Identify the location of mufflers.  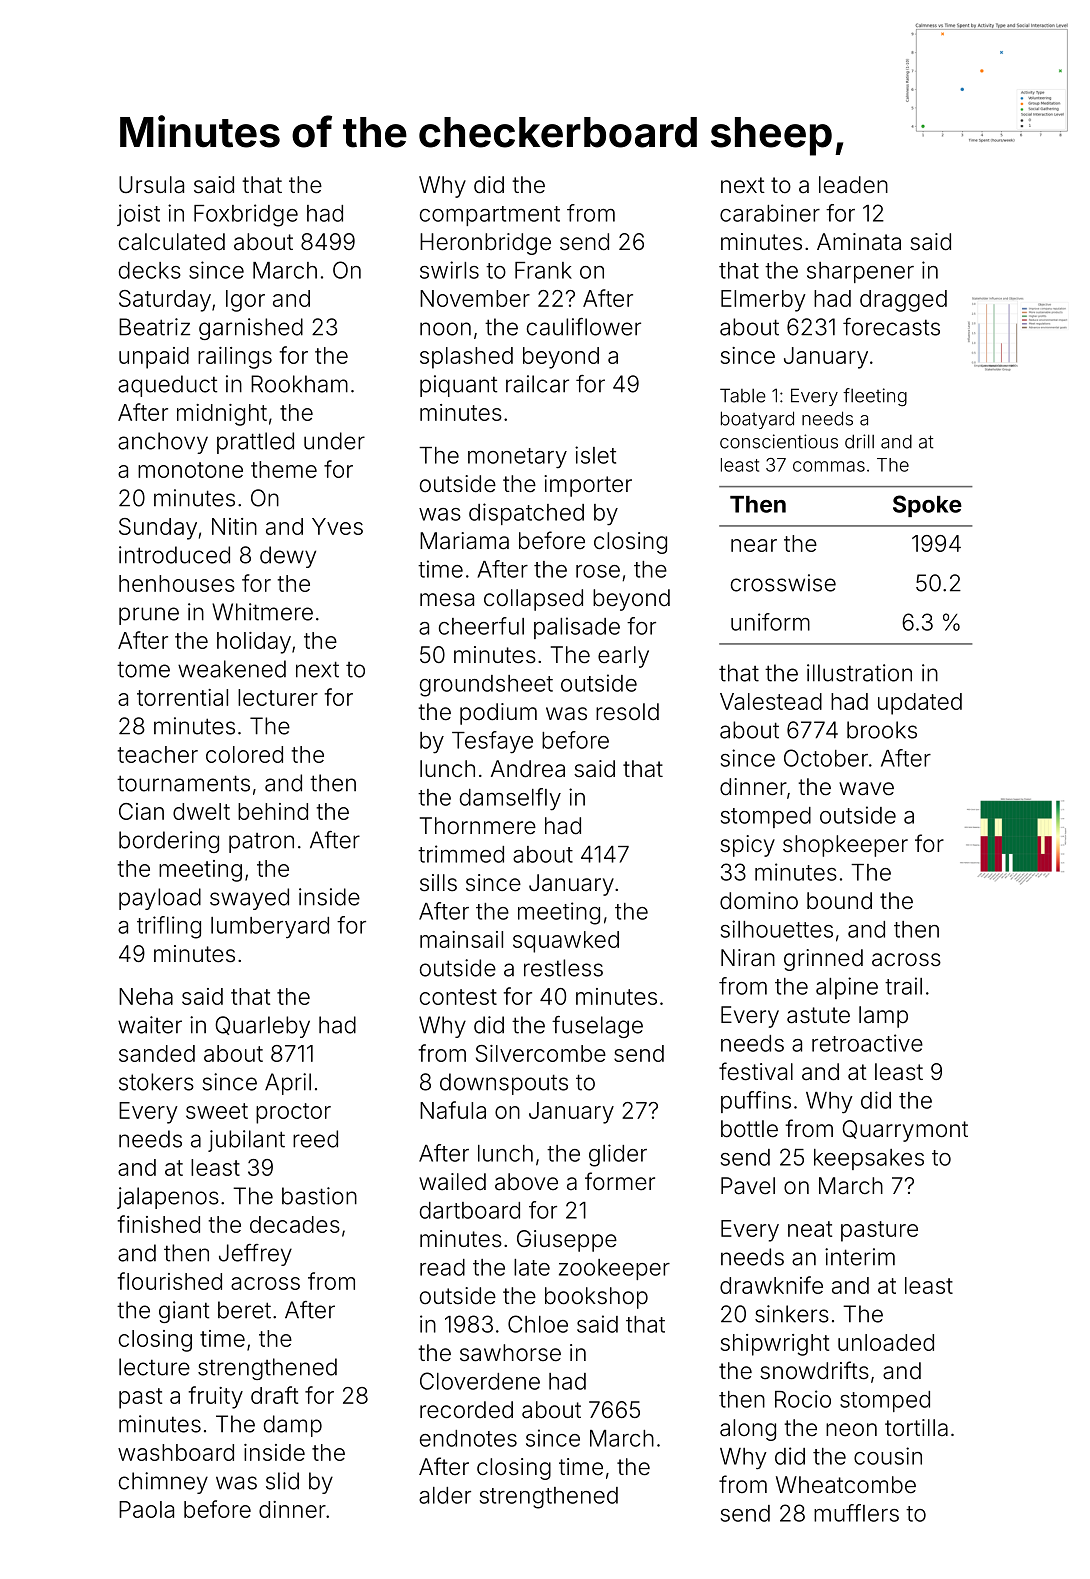
(856, 1513).
